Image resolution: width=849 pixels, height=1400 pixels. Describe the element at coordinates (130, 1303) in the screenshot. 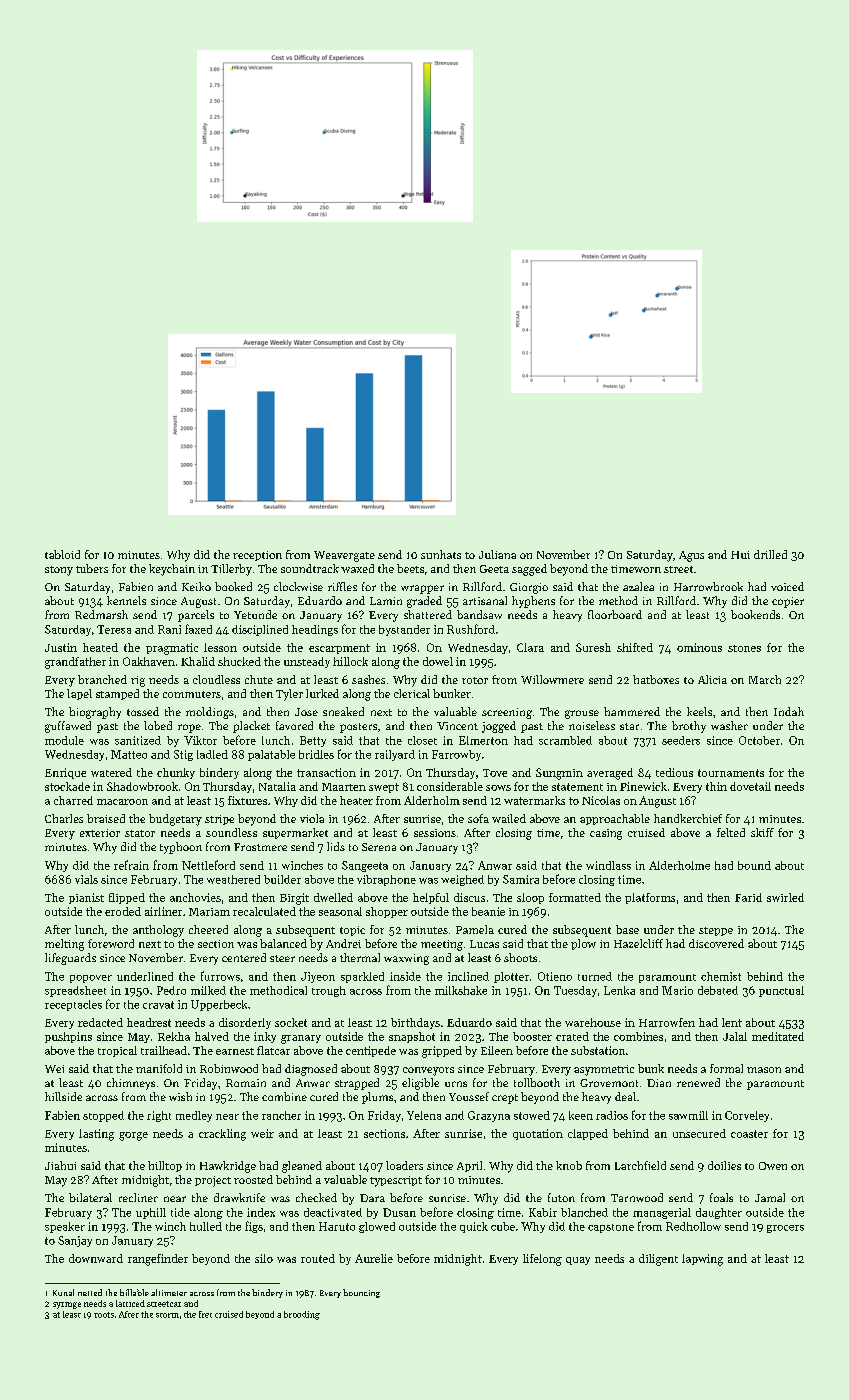

I see `latticed` at that location.
